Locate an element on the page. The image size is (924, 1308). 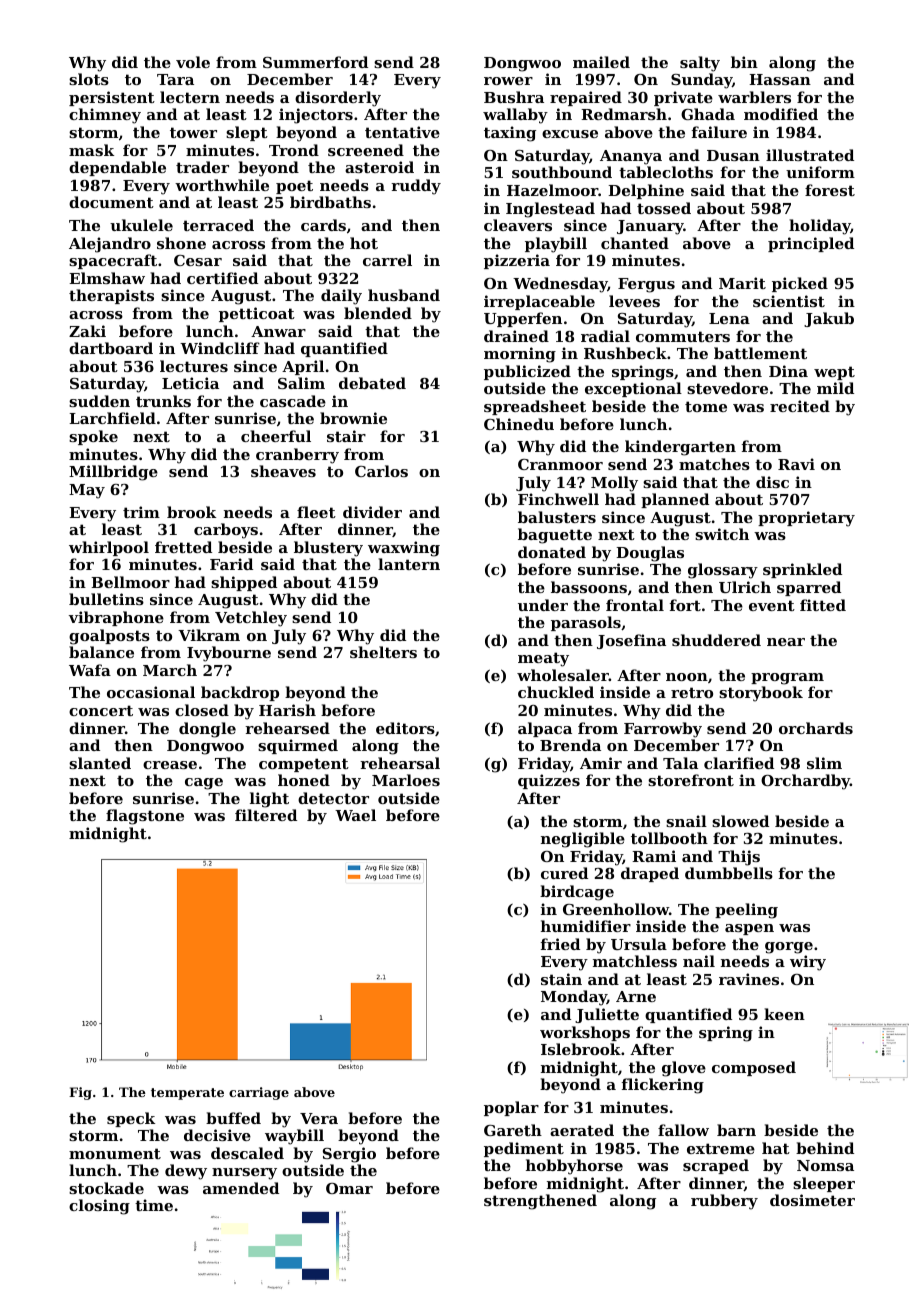
trader is located at coordinates (202, 167).
